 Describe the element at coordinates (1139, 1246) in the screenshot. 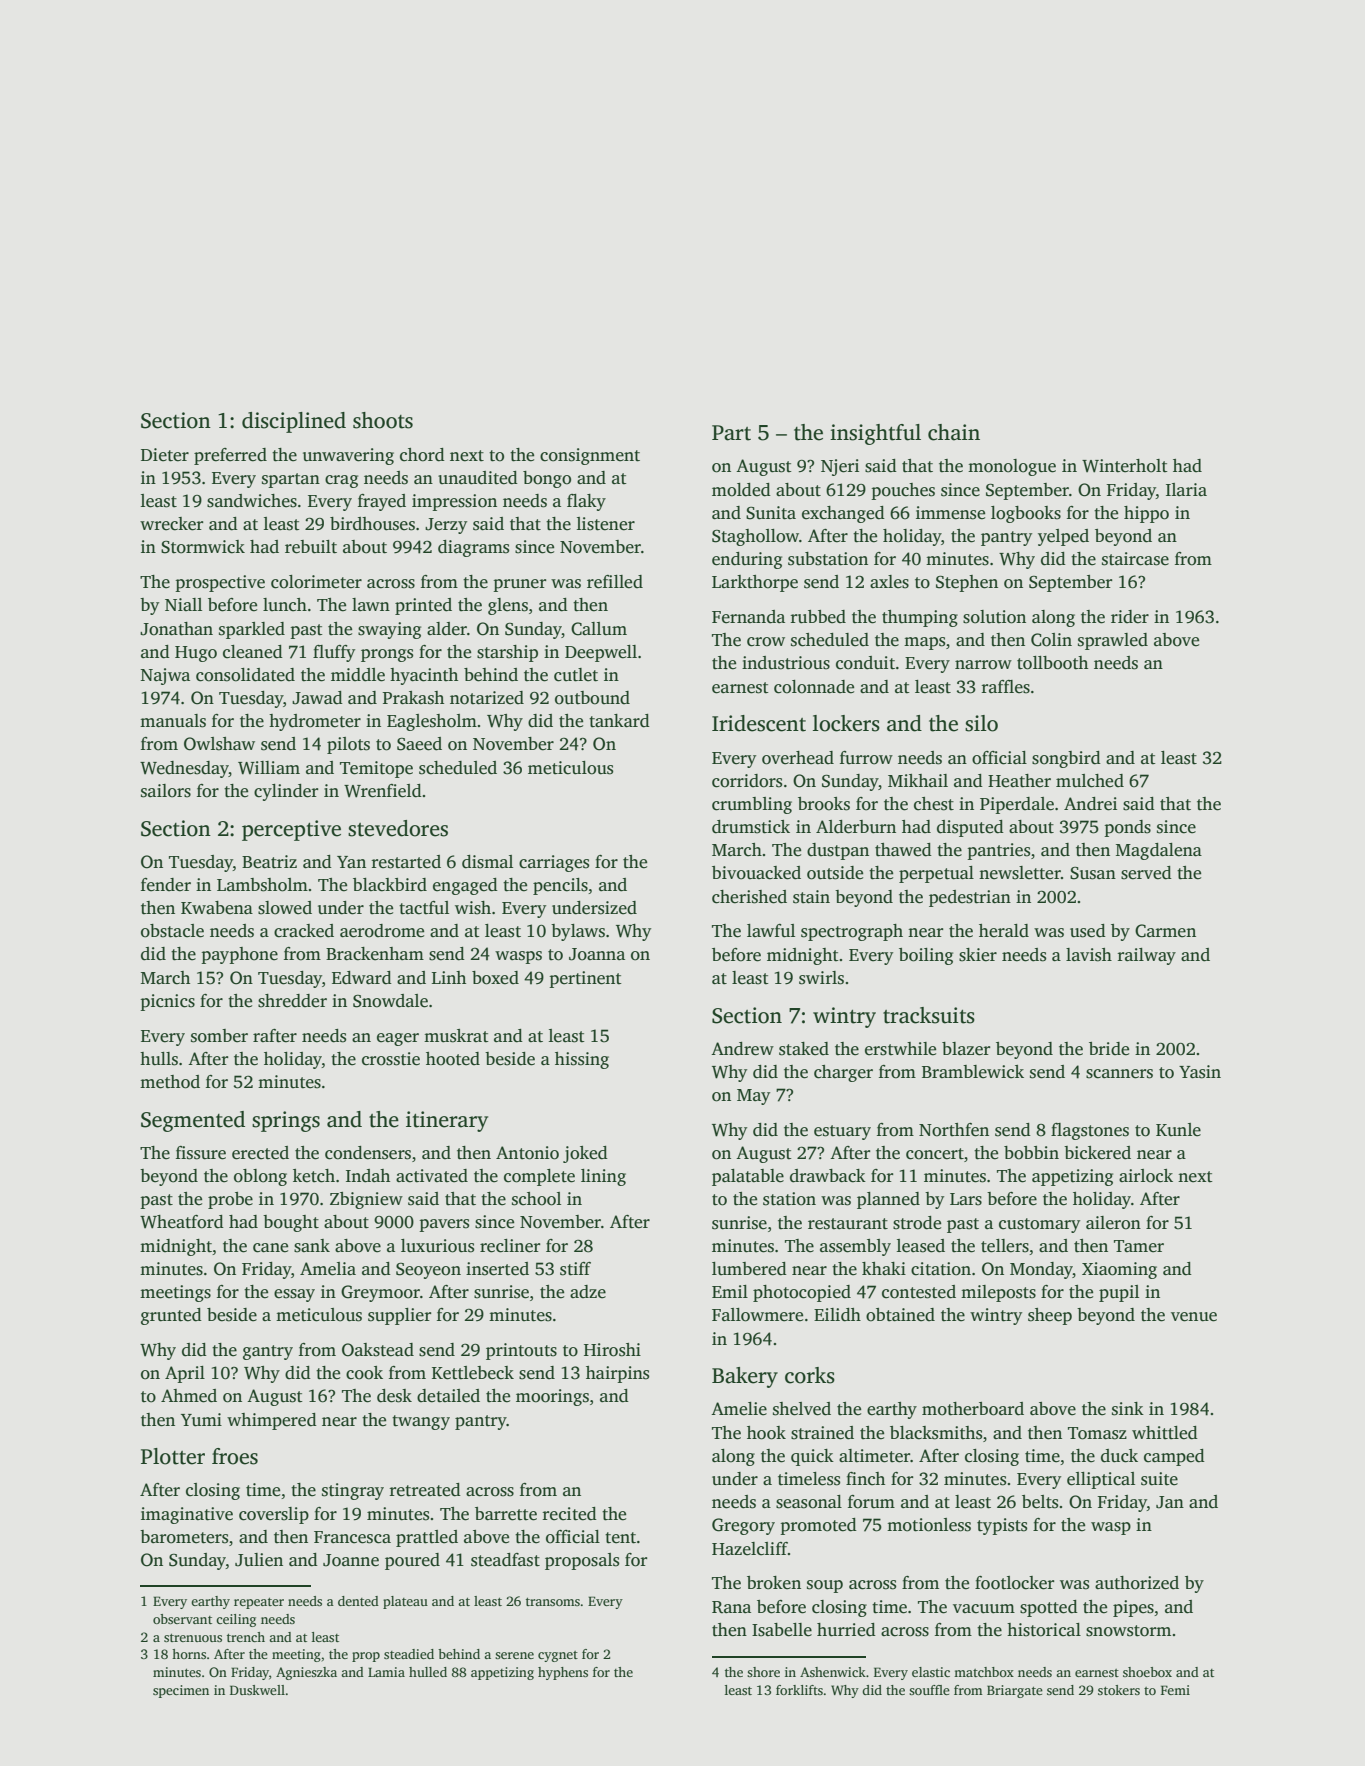

I see `Tamer` at that location.
